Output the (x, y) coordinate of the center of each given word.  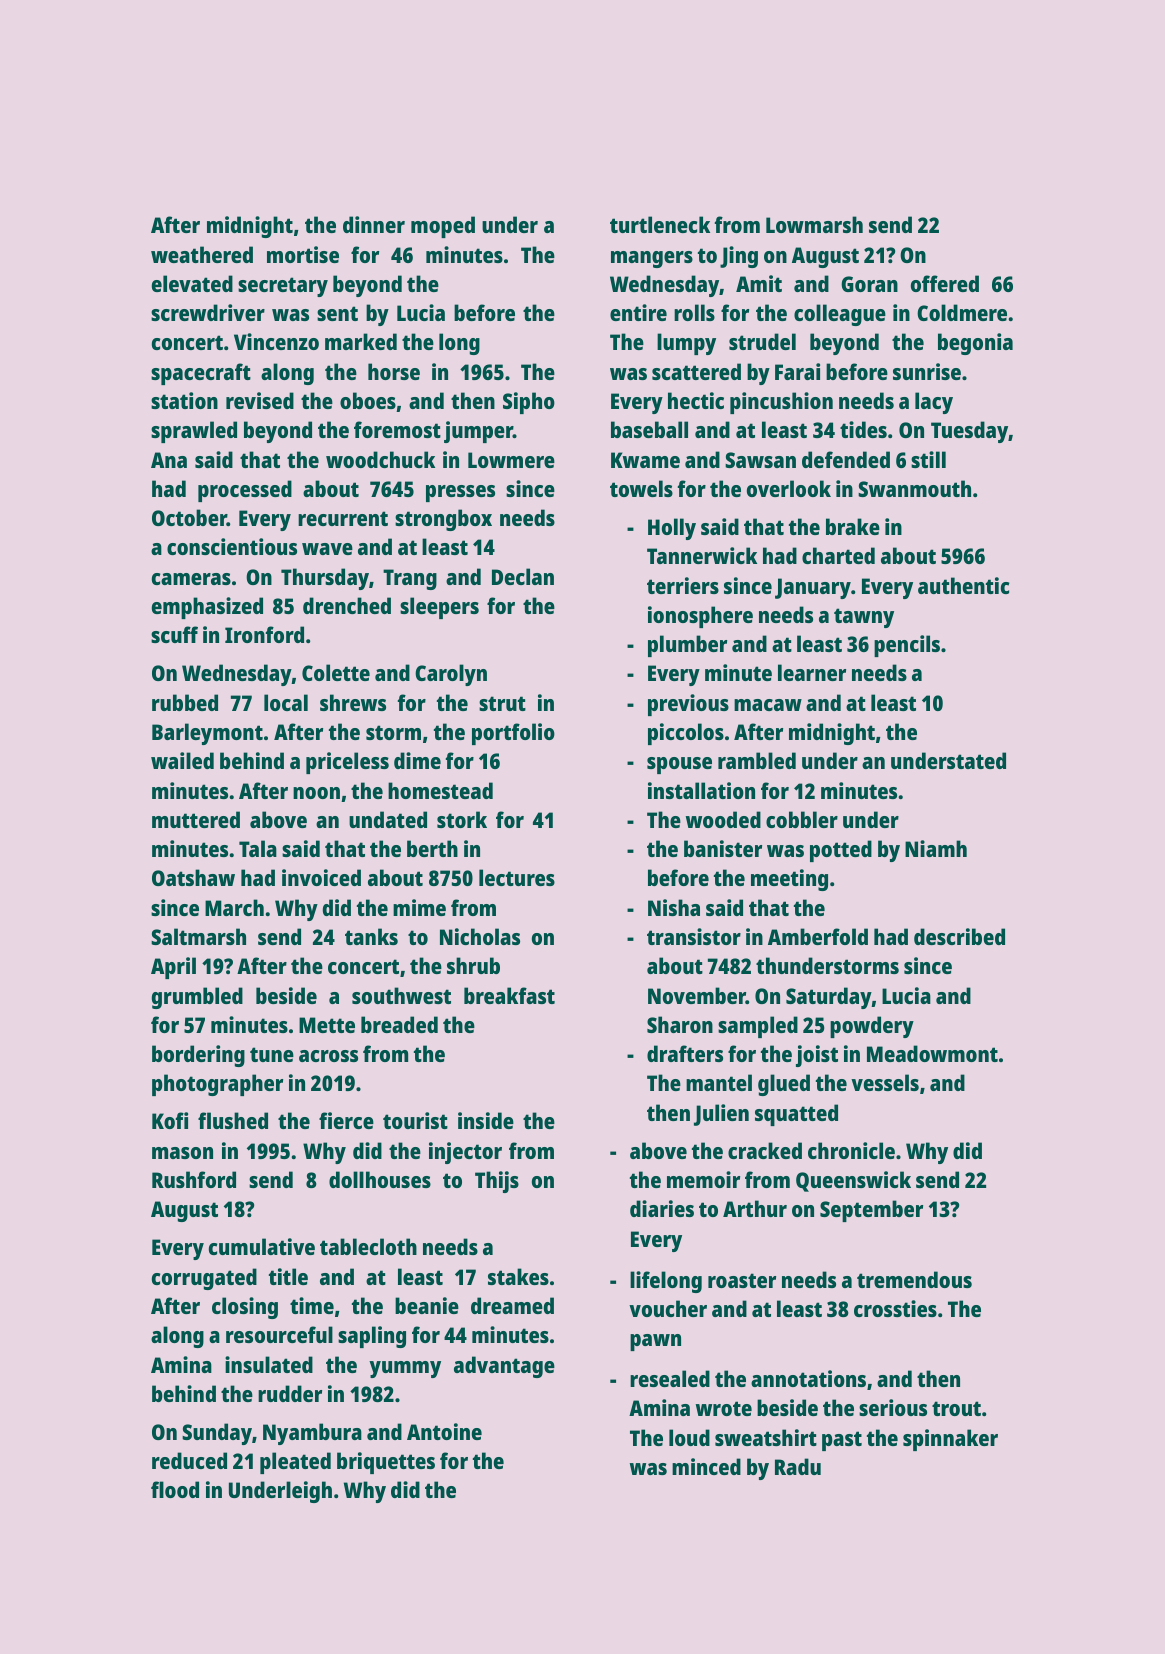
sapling (372, 1337)
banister (723, 848)
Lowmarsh (814, 224)
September (871, 1211)
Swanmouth (914, 488)
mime (419, 907)
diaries (662, 1208)
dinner (374, 224)
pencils (907, 646)
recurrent (343, 518)
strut (502, 703)
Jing (739, 257)
